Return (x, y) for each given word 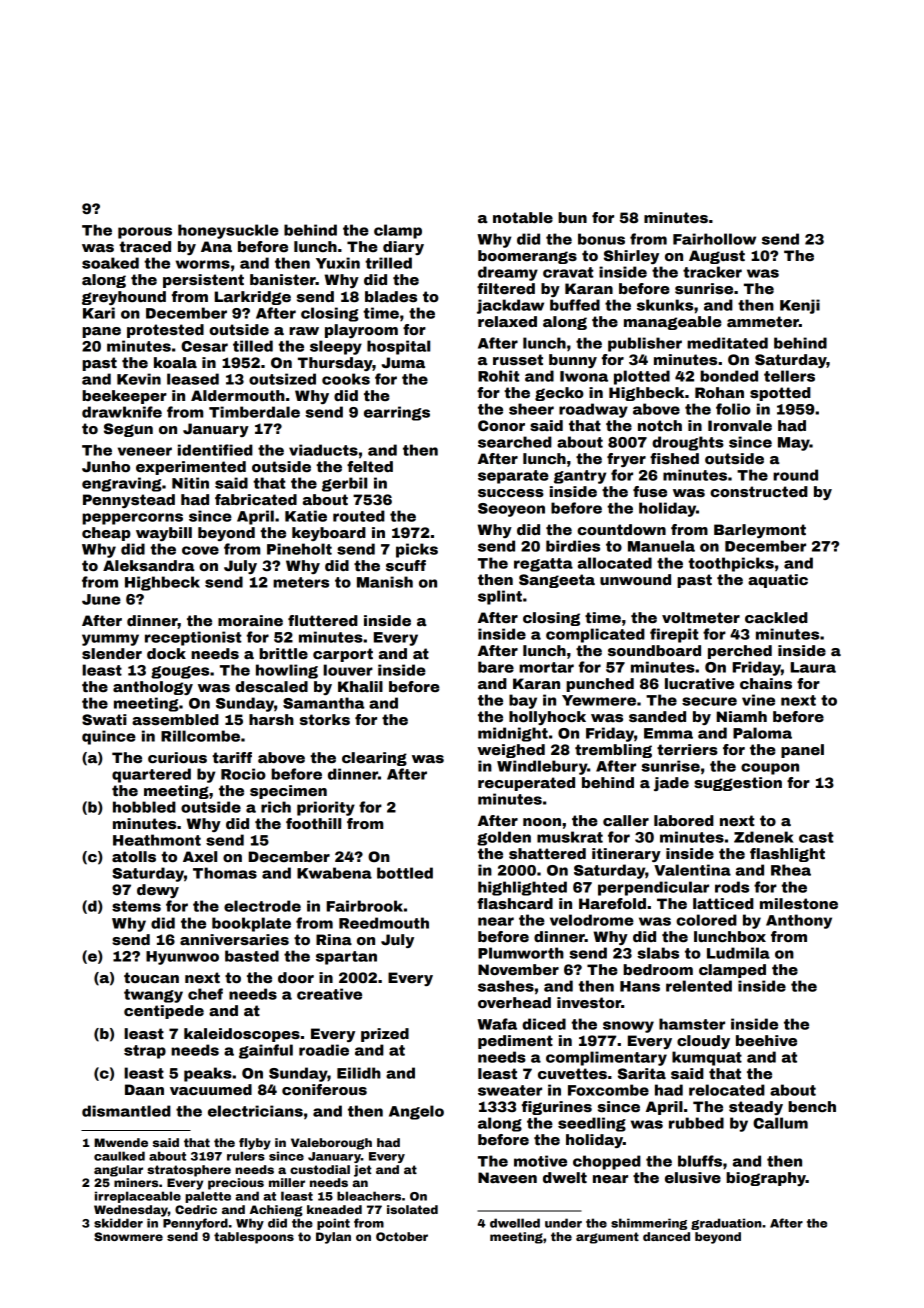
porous (145, 233)
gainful (266, 1051)
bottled (405, 873)
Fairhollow (714, 239)
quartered (151, 775)
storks (325, 719)
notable (523, 217)
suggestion (738, 784)
